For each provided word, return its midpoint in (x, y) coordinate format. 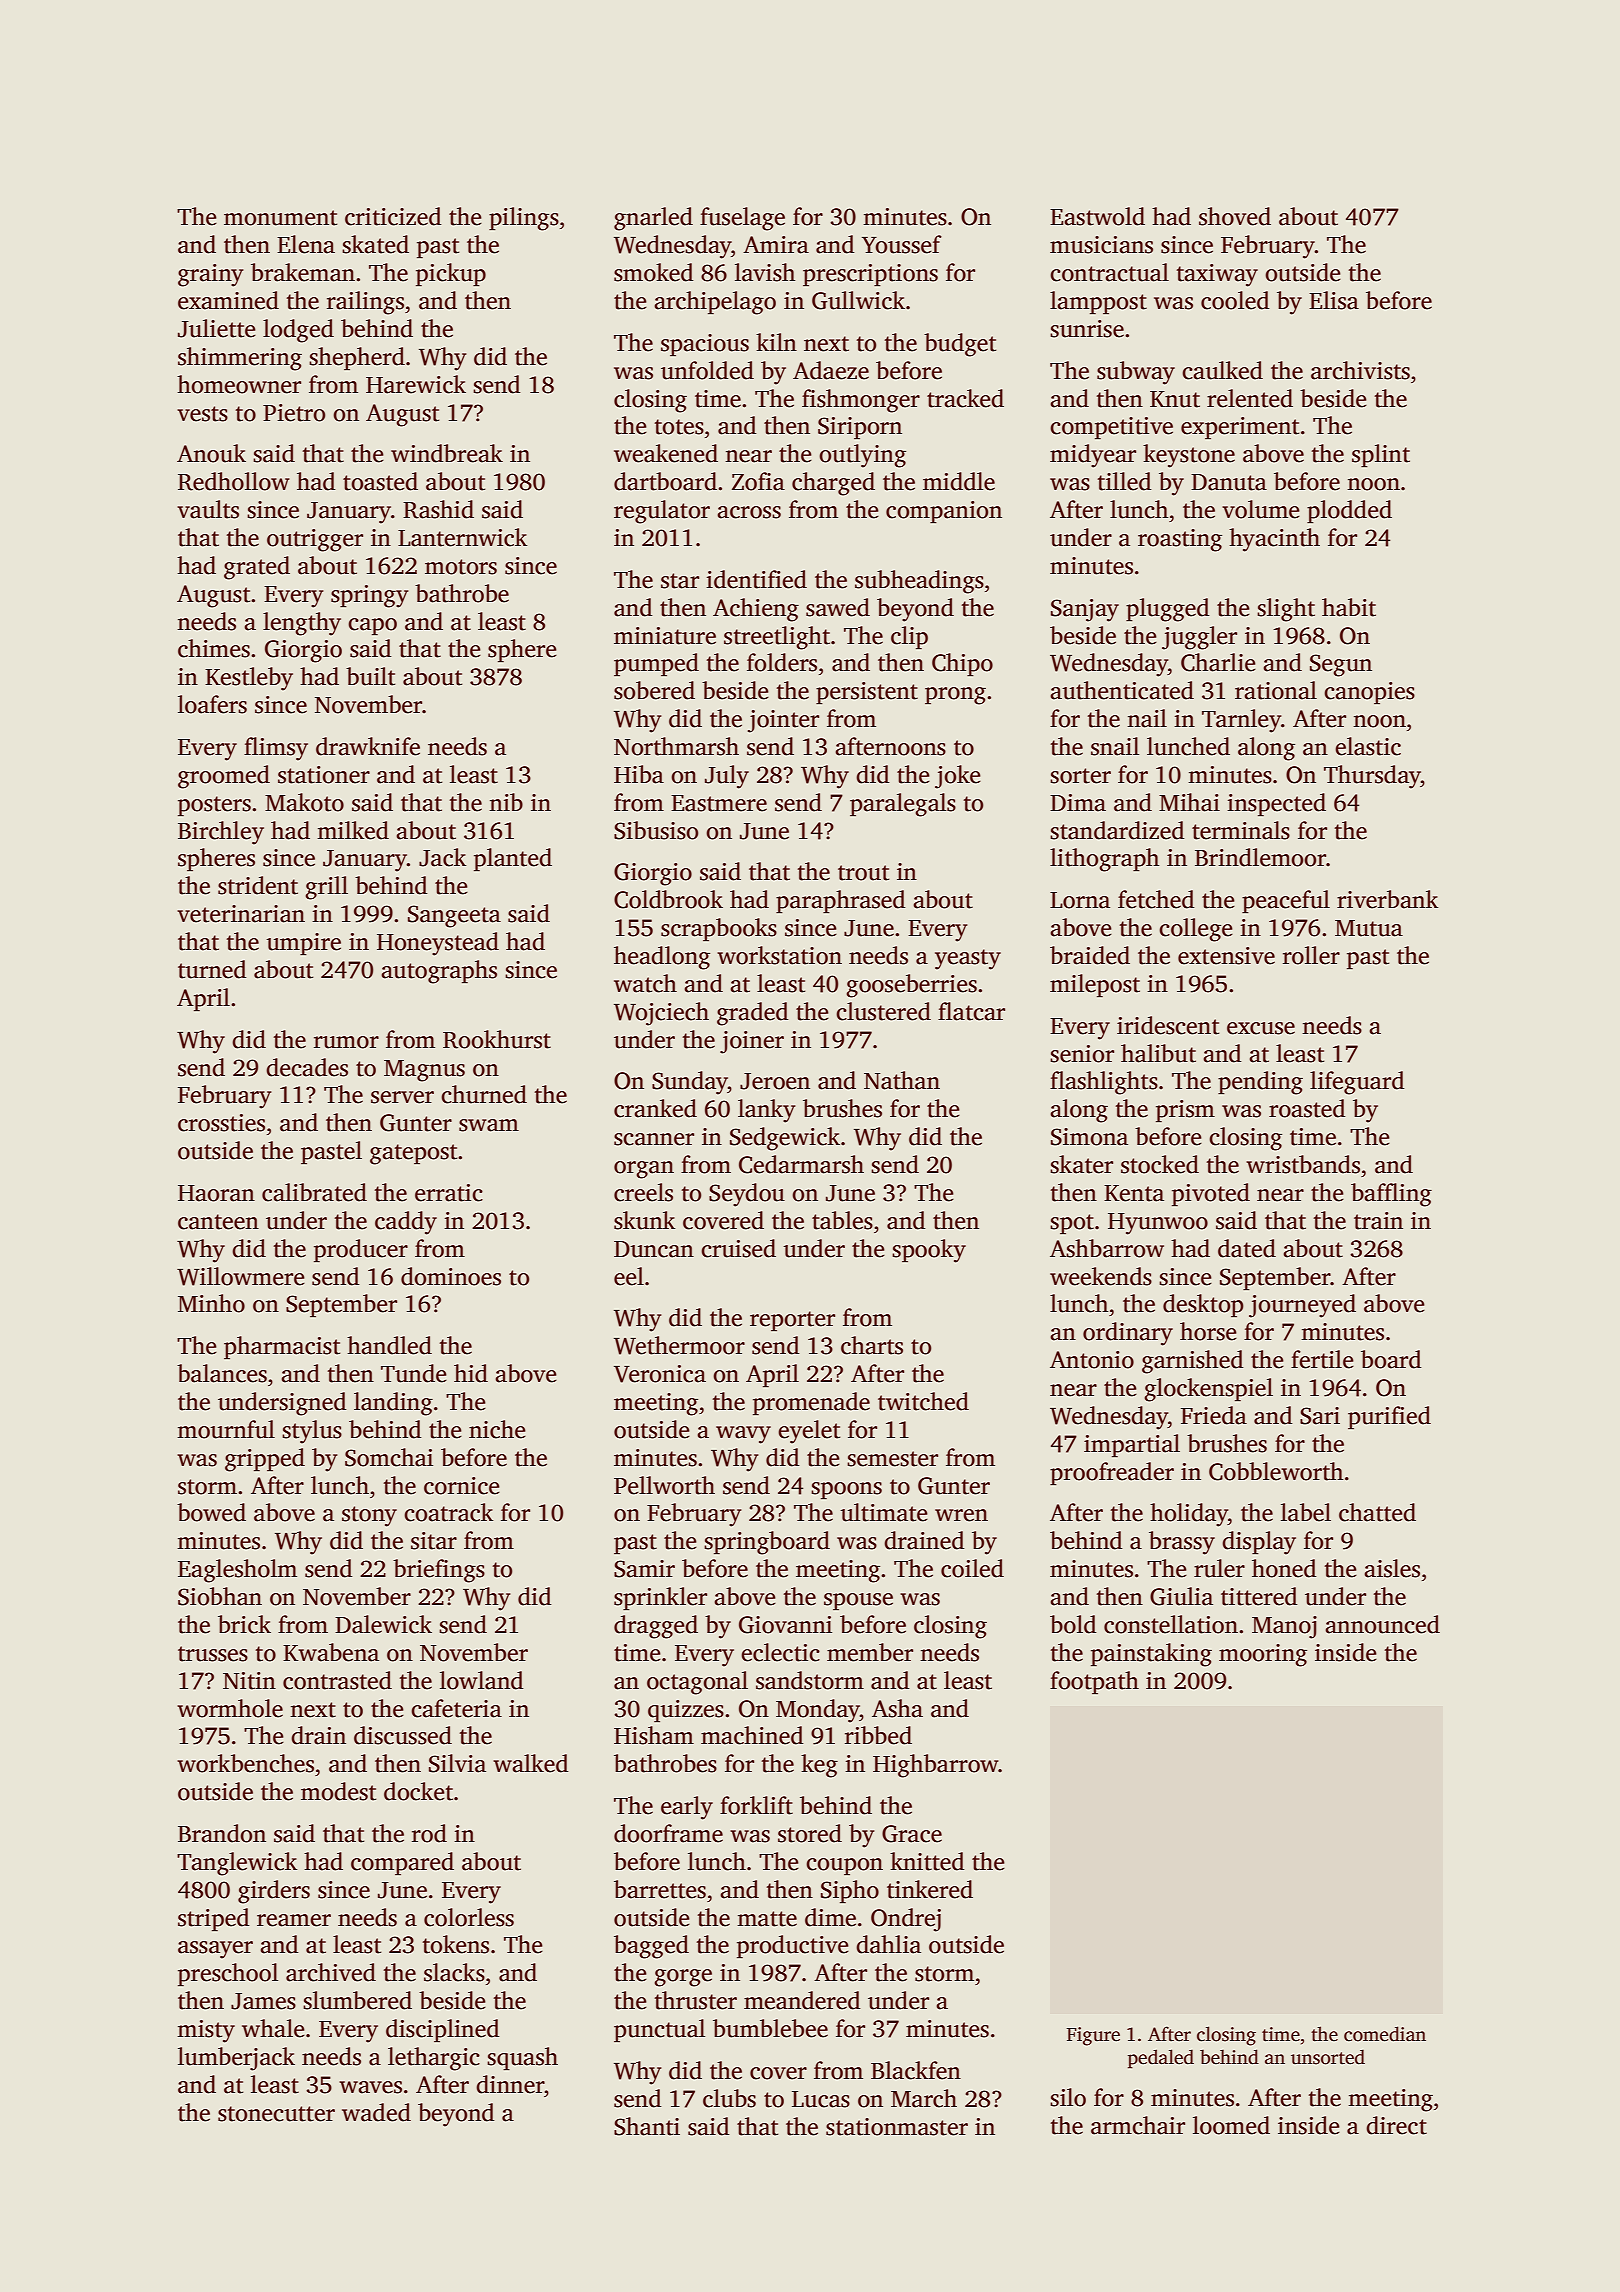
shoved (1235, 216)
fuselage (742, 219)
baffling (1391, 1195)
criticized (393, 216)
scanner (654, 1139)
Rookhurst (497, 1039)
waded (376, 2112)
